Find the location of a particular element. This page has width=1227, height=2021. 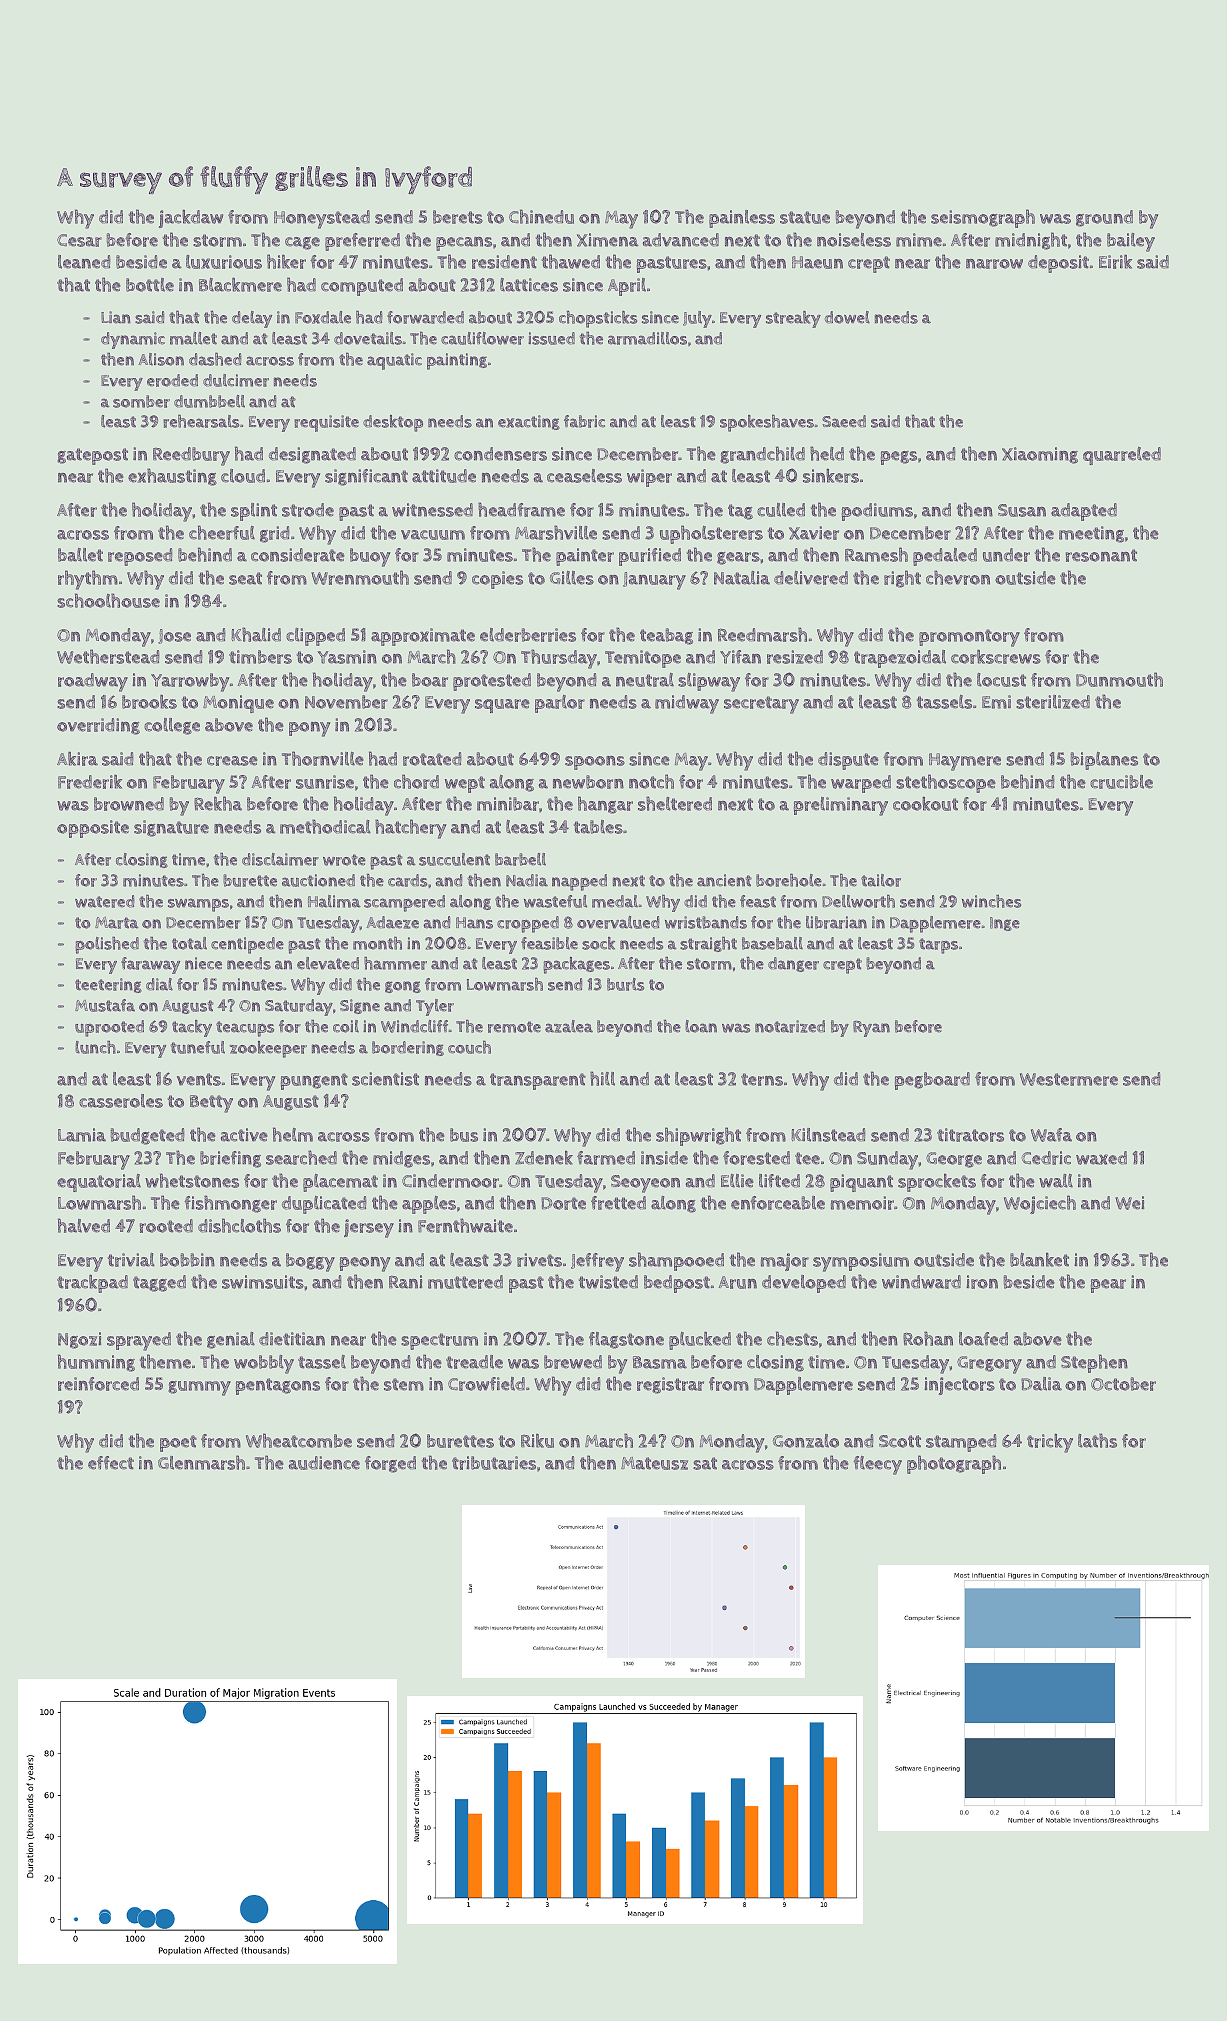

square is located at coordinates (502, 706).
